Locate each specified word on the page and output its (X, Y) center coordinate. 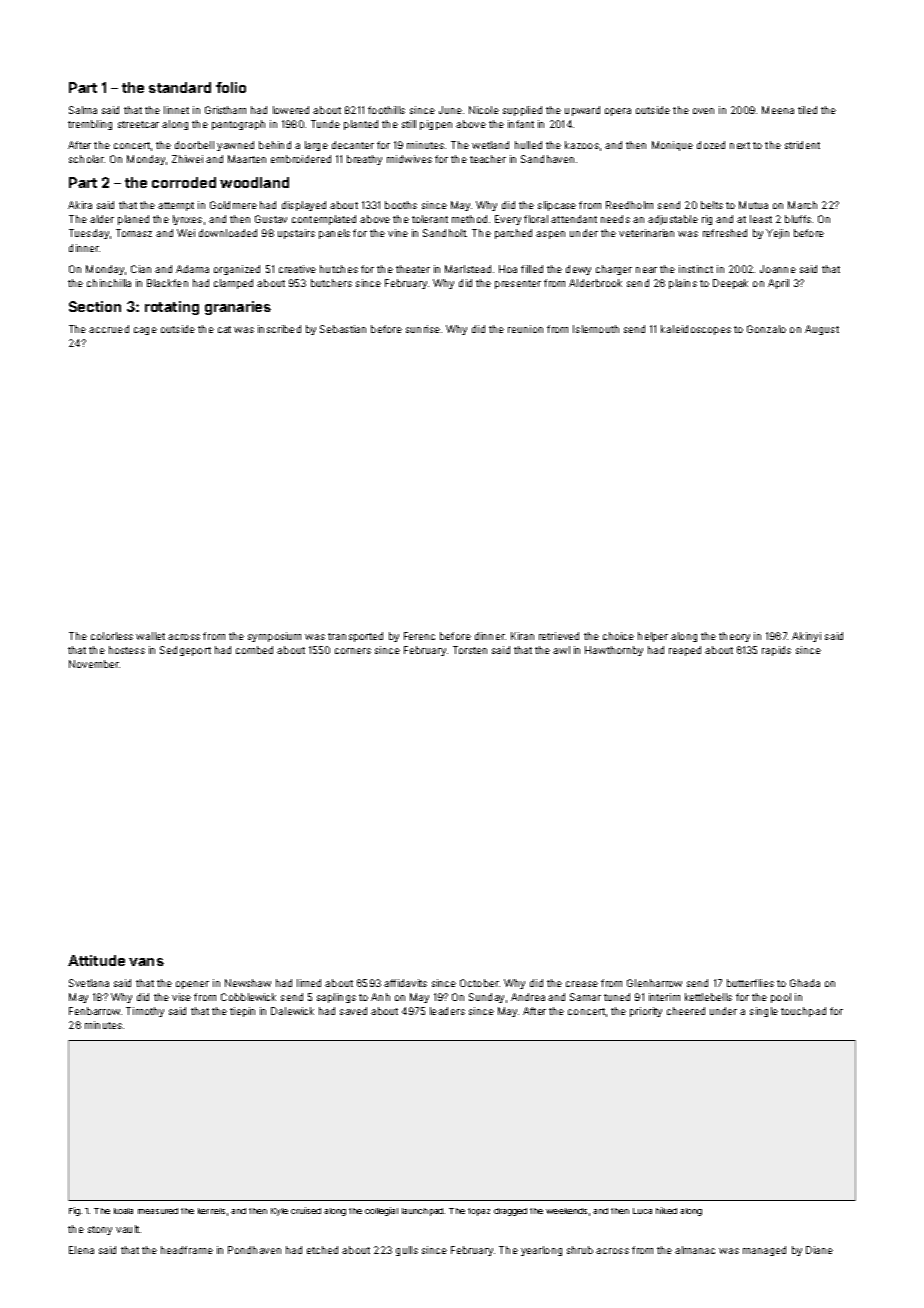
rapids (776, 651)
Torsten (470, 650)
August (822, 330)
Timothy (145, 1012)
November (94, 664)
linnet (176, 110)
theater (413, 269)
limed (309, 983)
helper (653, 637)
